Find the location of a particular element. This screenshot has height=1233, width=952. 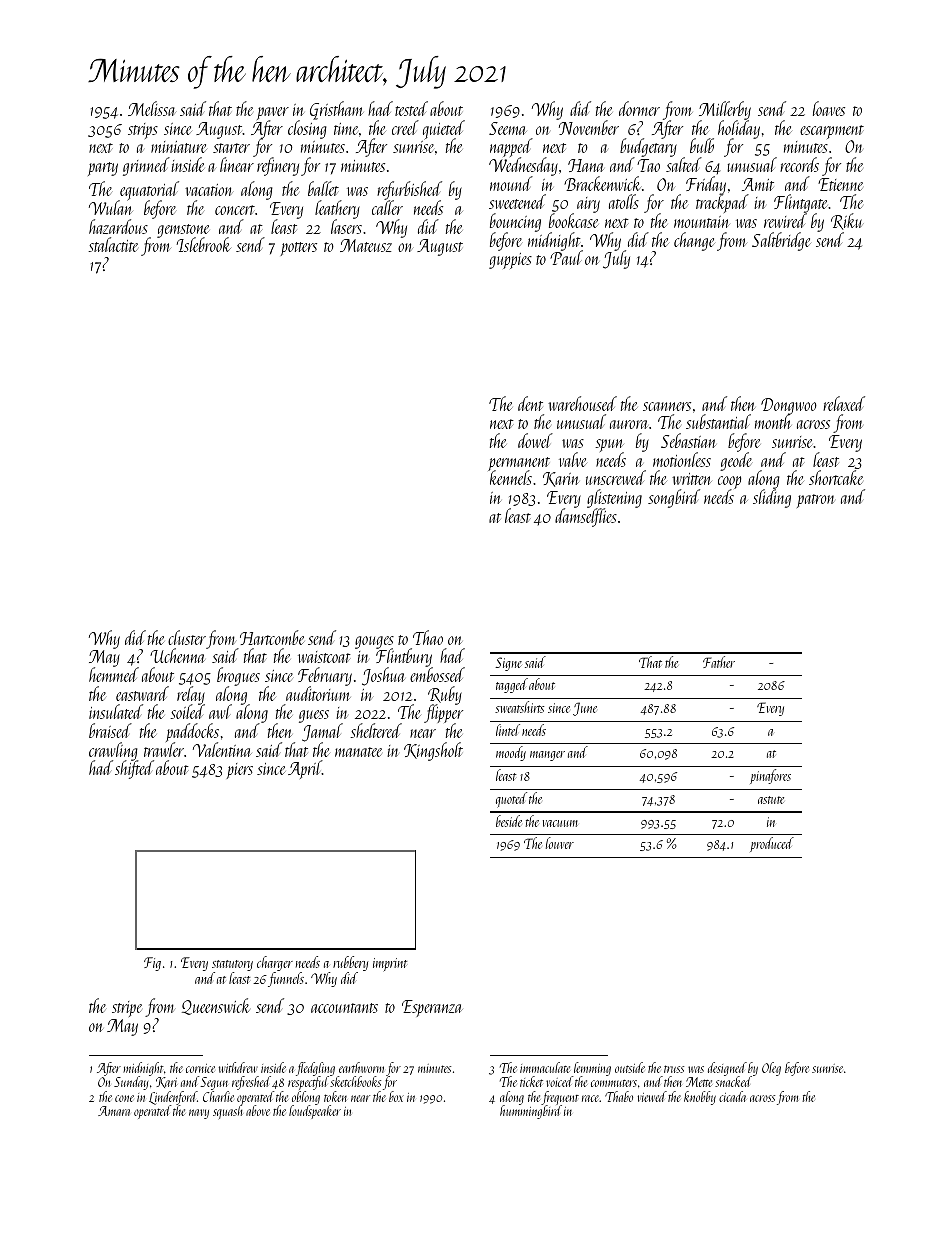

cluster is located at coordinates (187, 637).
